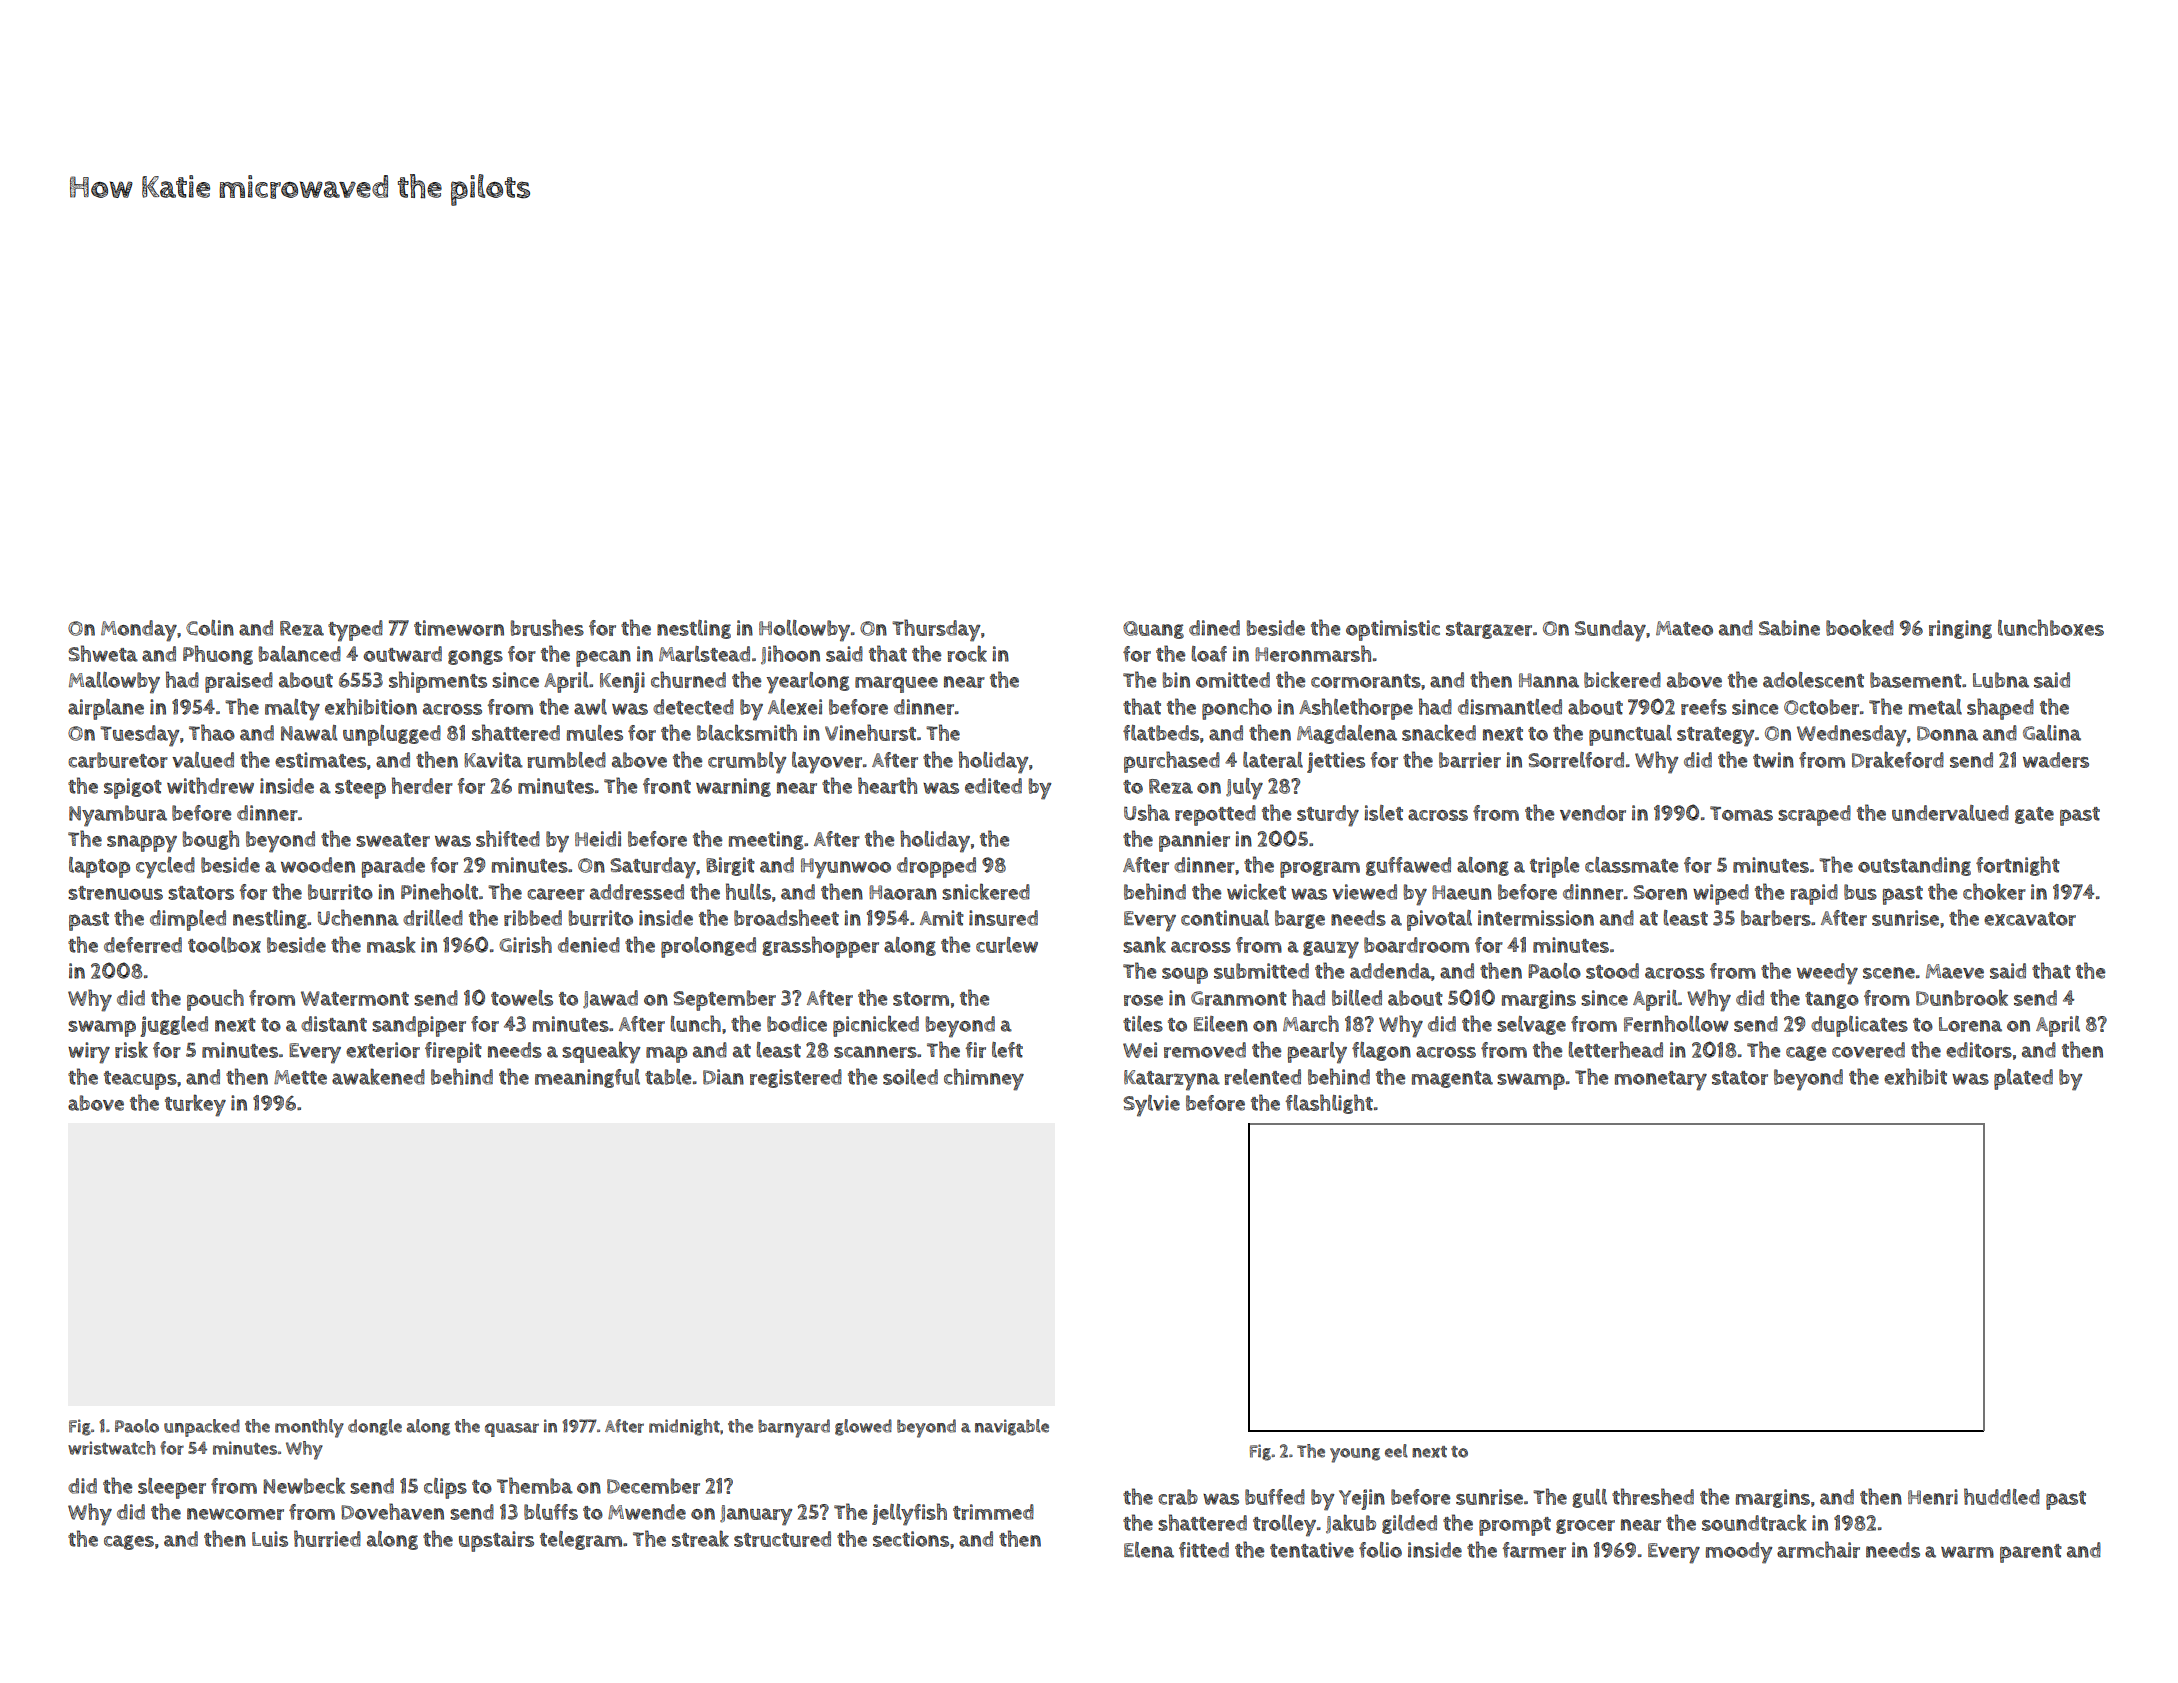 The width and height of the document is (2178, 1683). What do you see at coordinates (1773, 760) in the document?
I see `twin` at bounding box center [1773, 760].
